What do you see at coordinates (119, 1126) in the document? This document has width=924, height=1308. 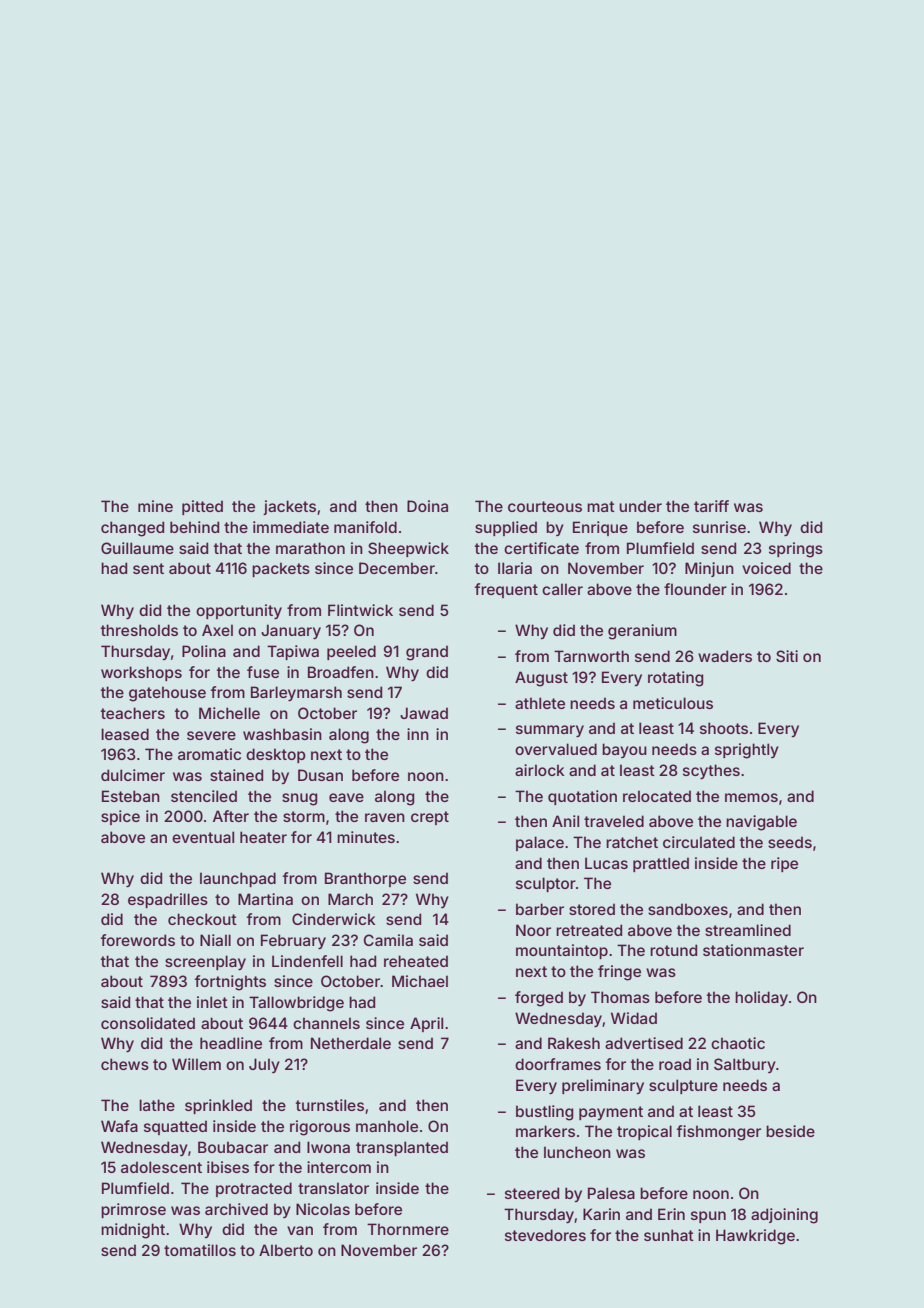 I see `Wafa` at bounding box center [119, 1126].
